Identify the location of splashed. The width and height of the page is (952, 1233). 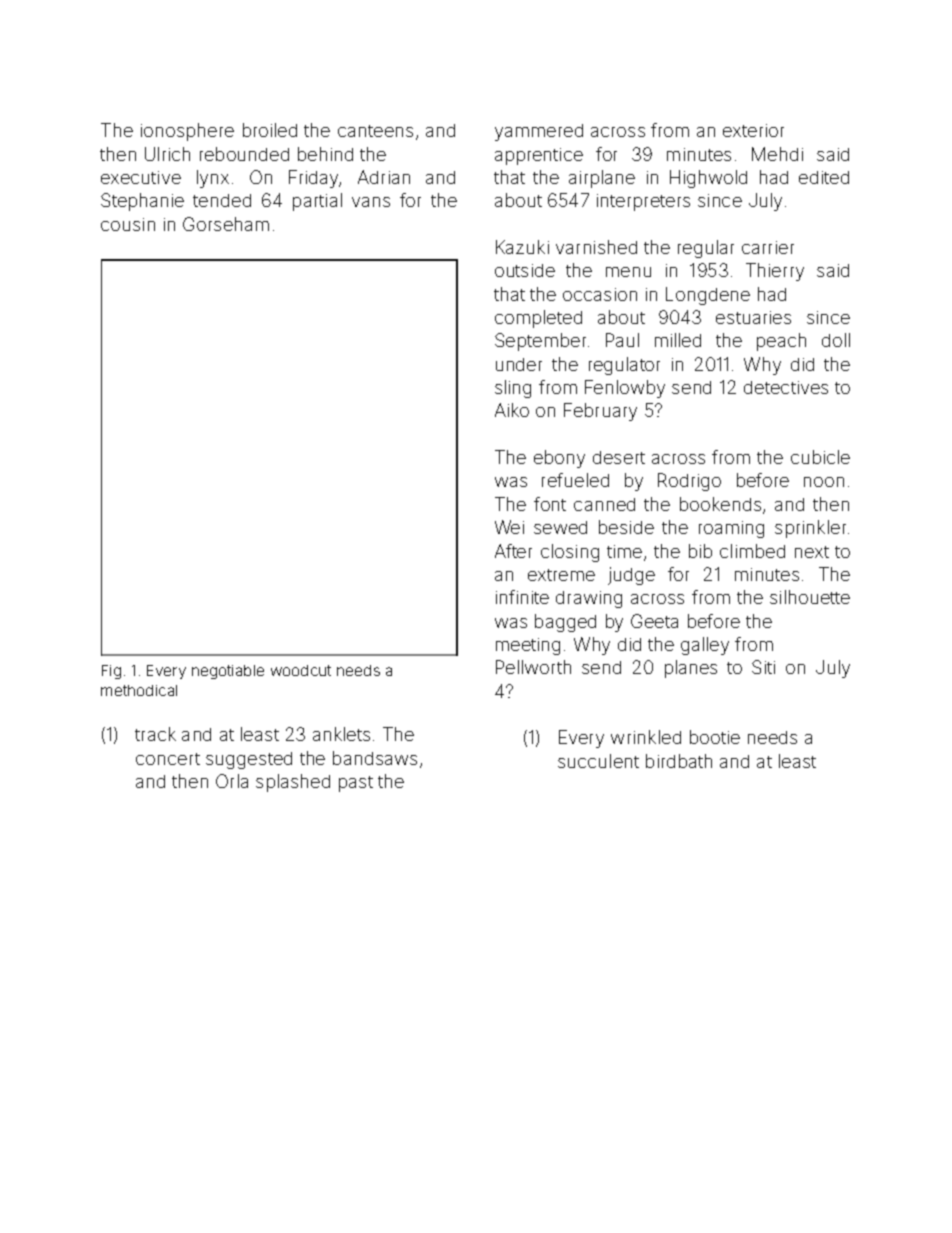
(293, 783).
